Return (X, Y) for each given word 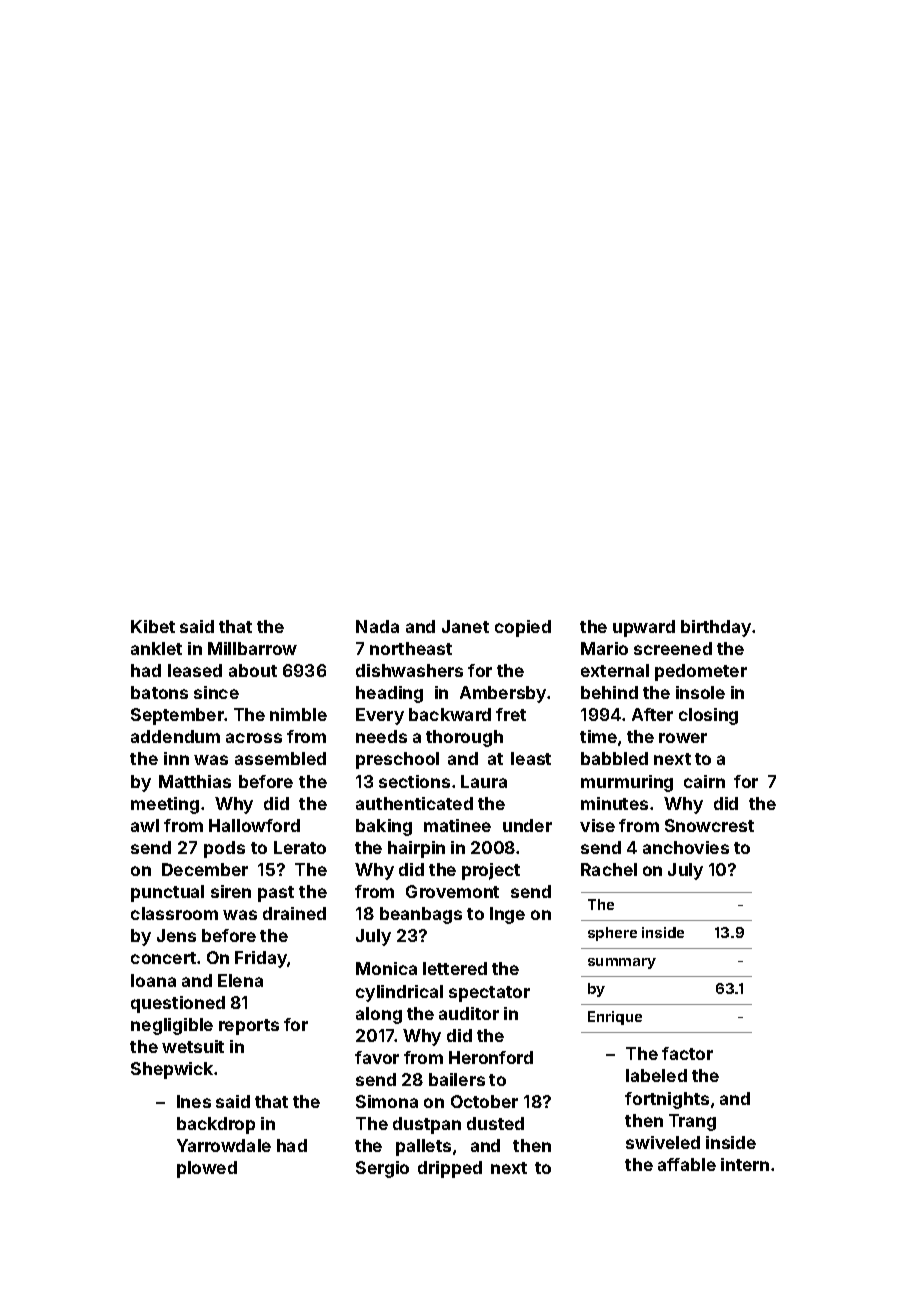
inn (176, 758)
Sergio (382, 1169)
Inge (507, 915)
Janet (465, 626)
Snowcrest (709, 825)
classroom (174, 913)
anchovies (686, 847)
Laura (484, 781)
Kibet (153, 626)
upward (644, 628)
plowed (207, 1169)
